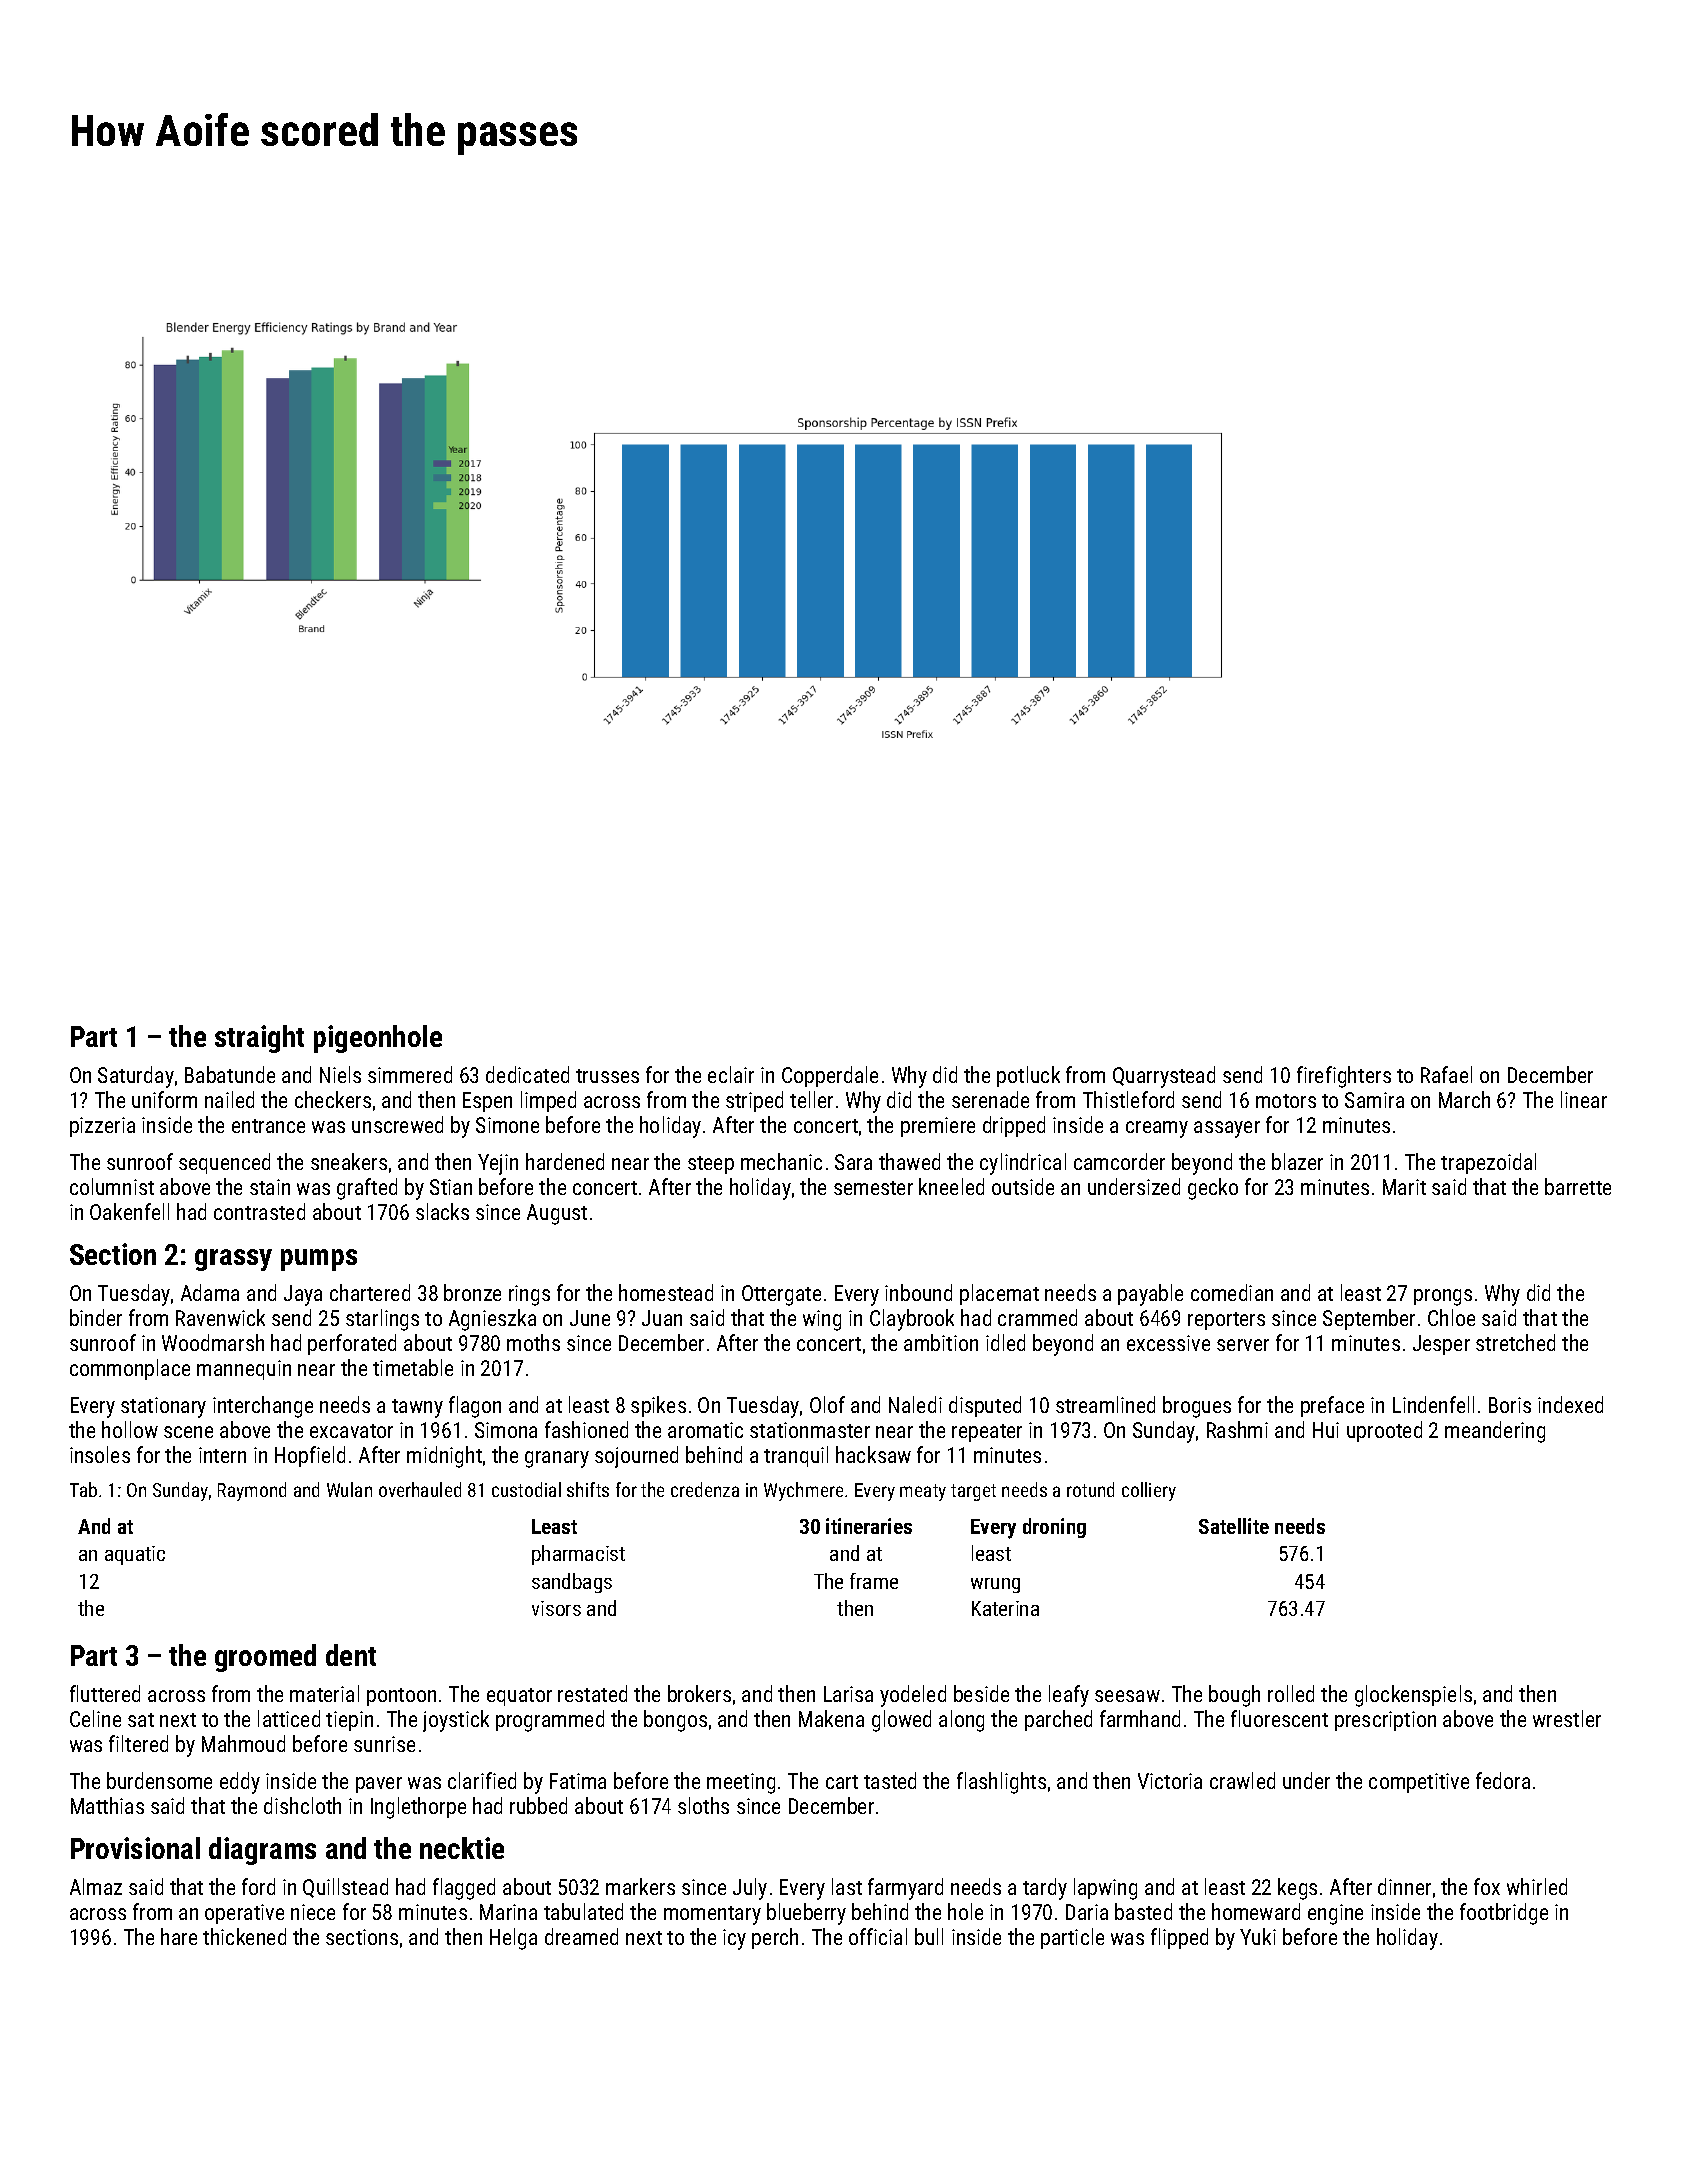 This page has height=2178, width=1683. What do you see at coordinates (874, 1581) in the page?
I see `frame` at bounding box center [874, 1581].
